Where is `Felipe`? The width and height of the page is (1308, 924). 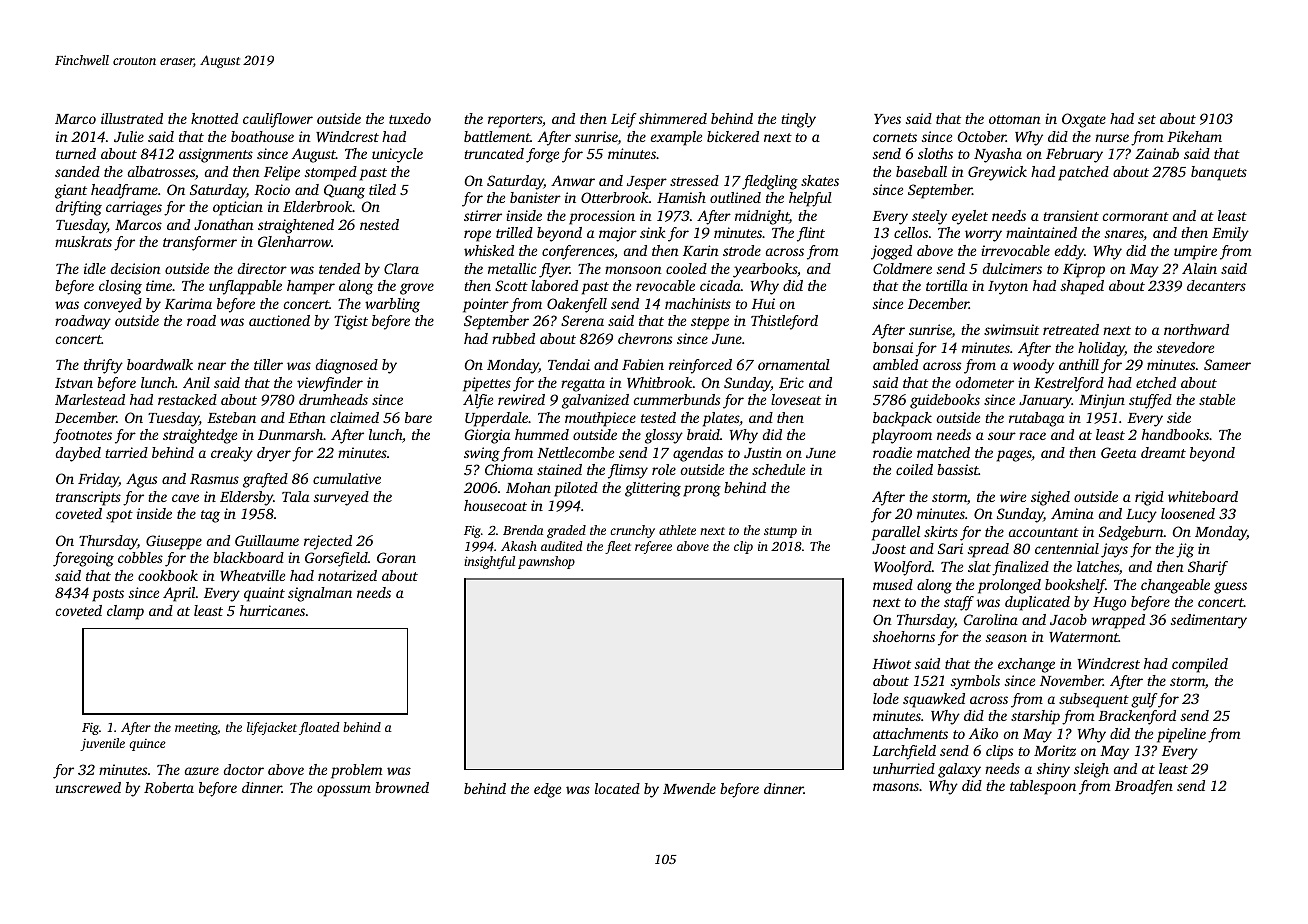 Felipe is located at coordinates (282, 173).
